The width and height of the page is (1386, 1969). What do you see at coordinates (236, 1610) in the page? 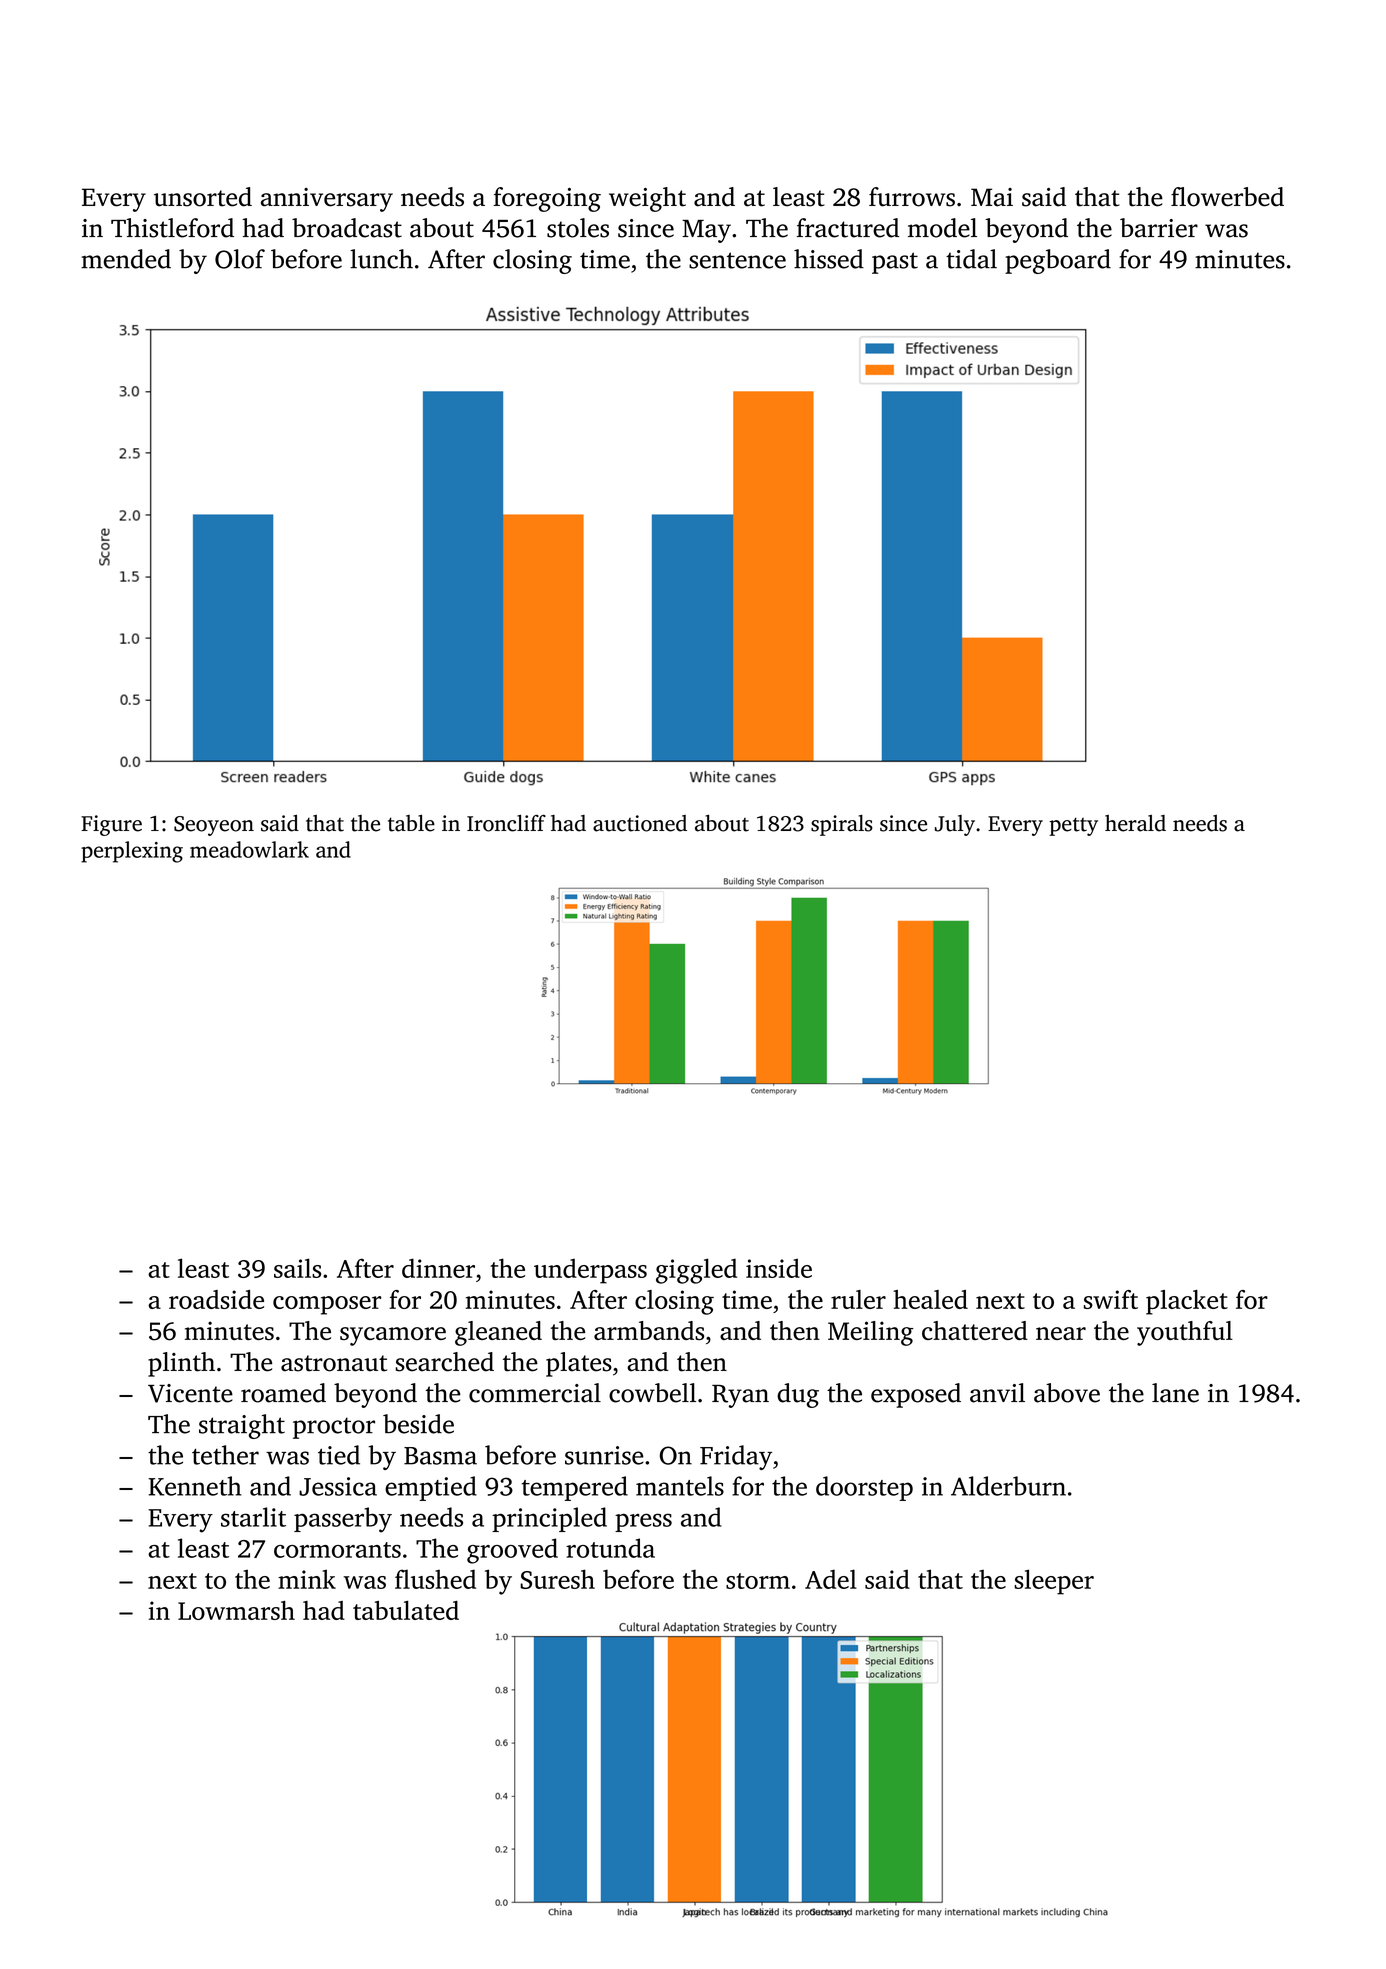
I see `Lowmarsh` at bounding box center [236, 1610].
